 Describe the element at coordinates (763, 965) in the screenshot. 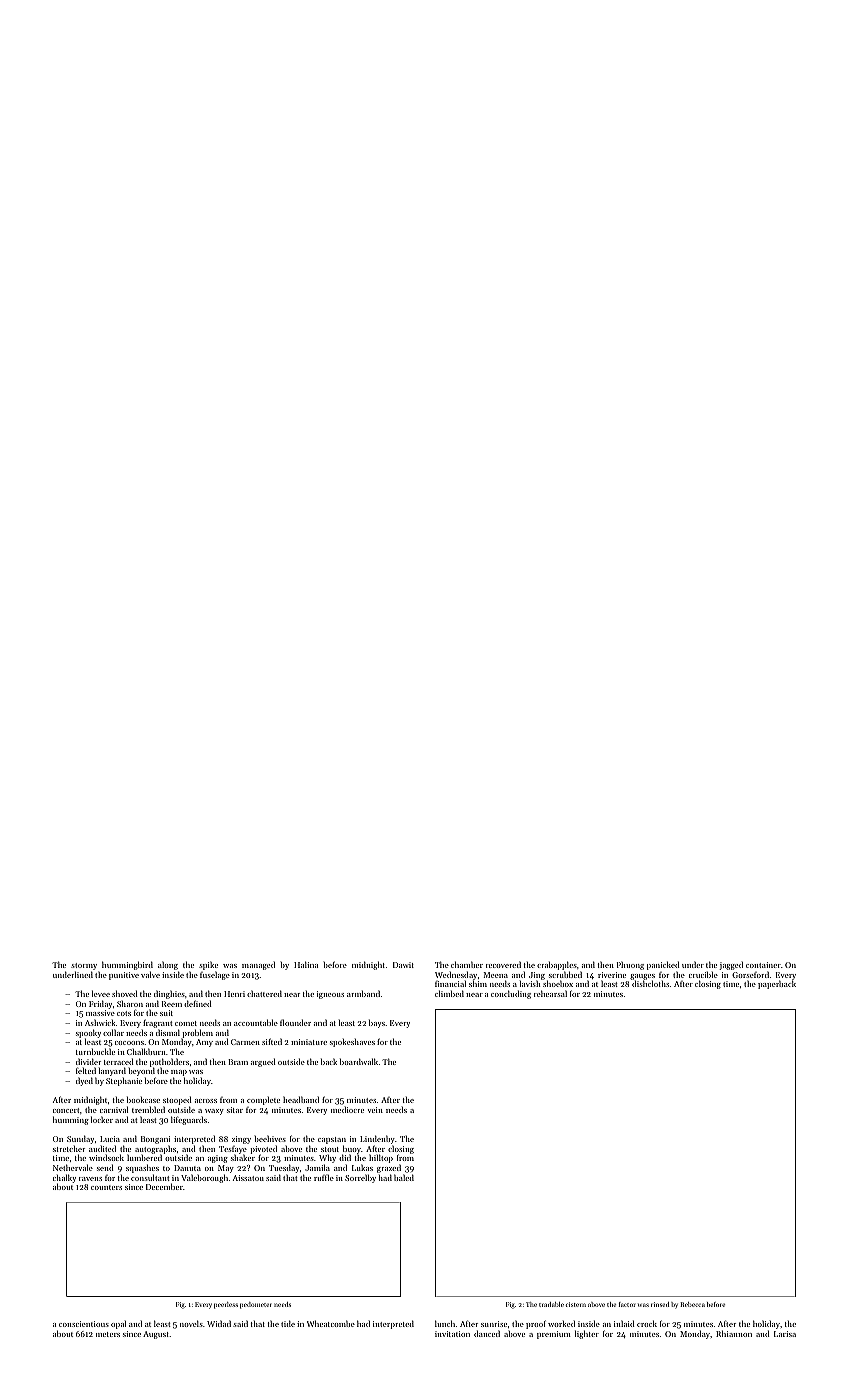

I see `container` at that location.
